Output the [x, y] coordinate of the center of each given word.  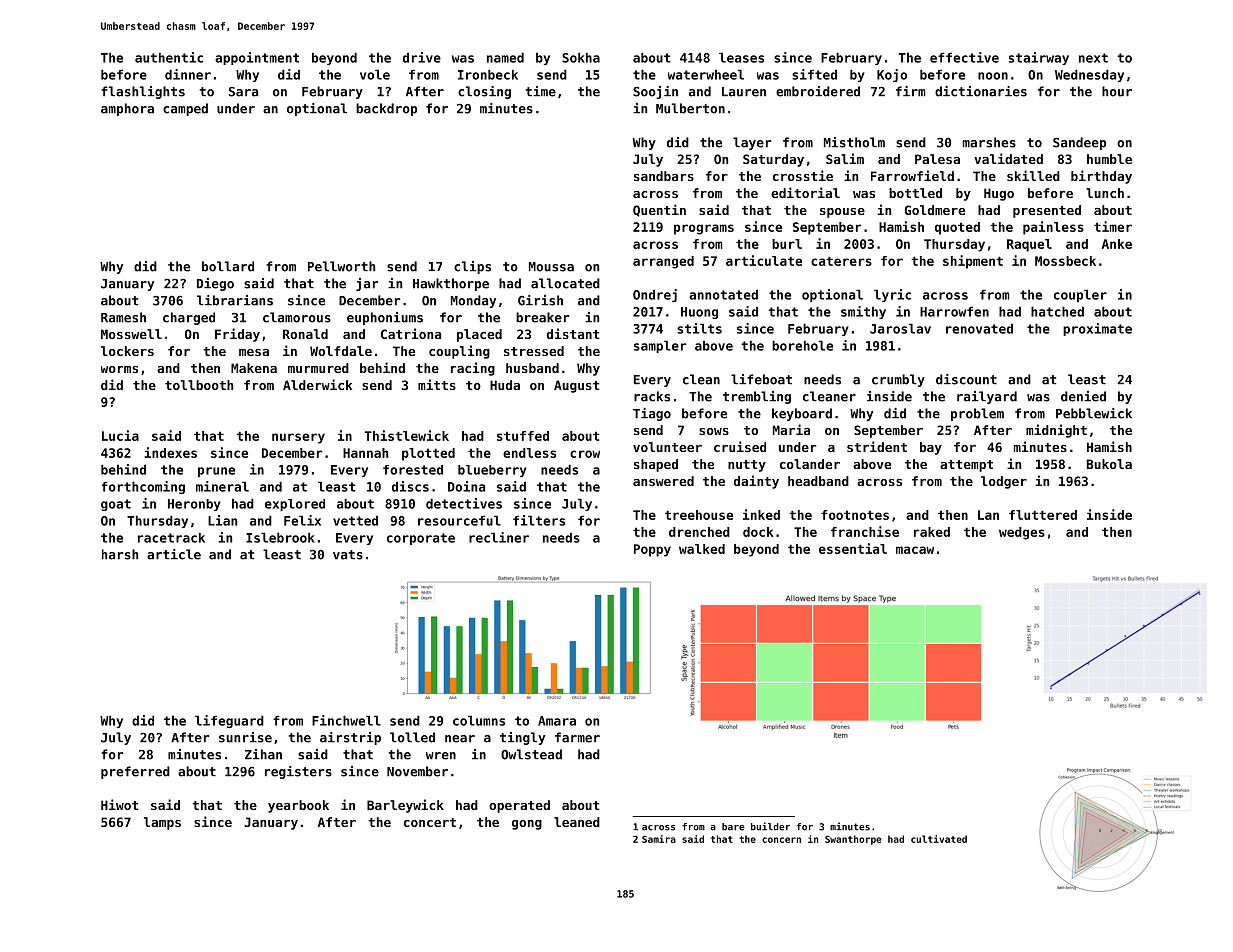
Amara [557, 721]
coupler [1080, 295]
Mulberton [690, 108]
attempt [966, 466]
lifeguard [229, 721]
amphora [127, 109]
